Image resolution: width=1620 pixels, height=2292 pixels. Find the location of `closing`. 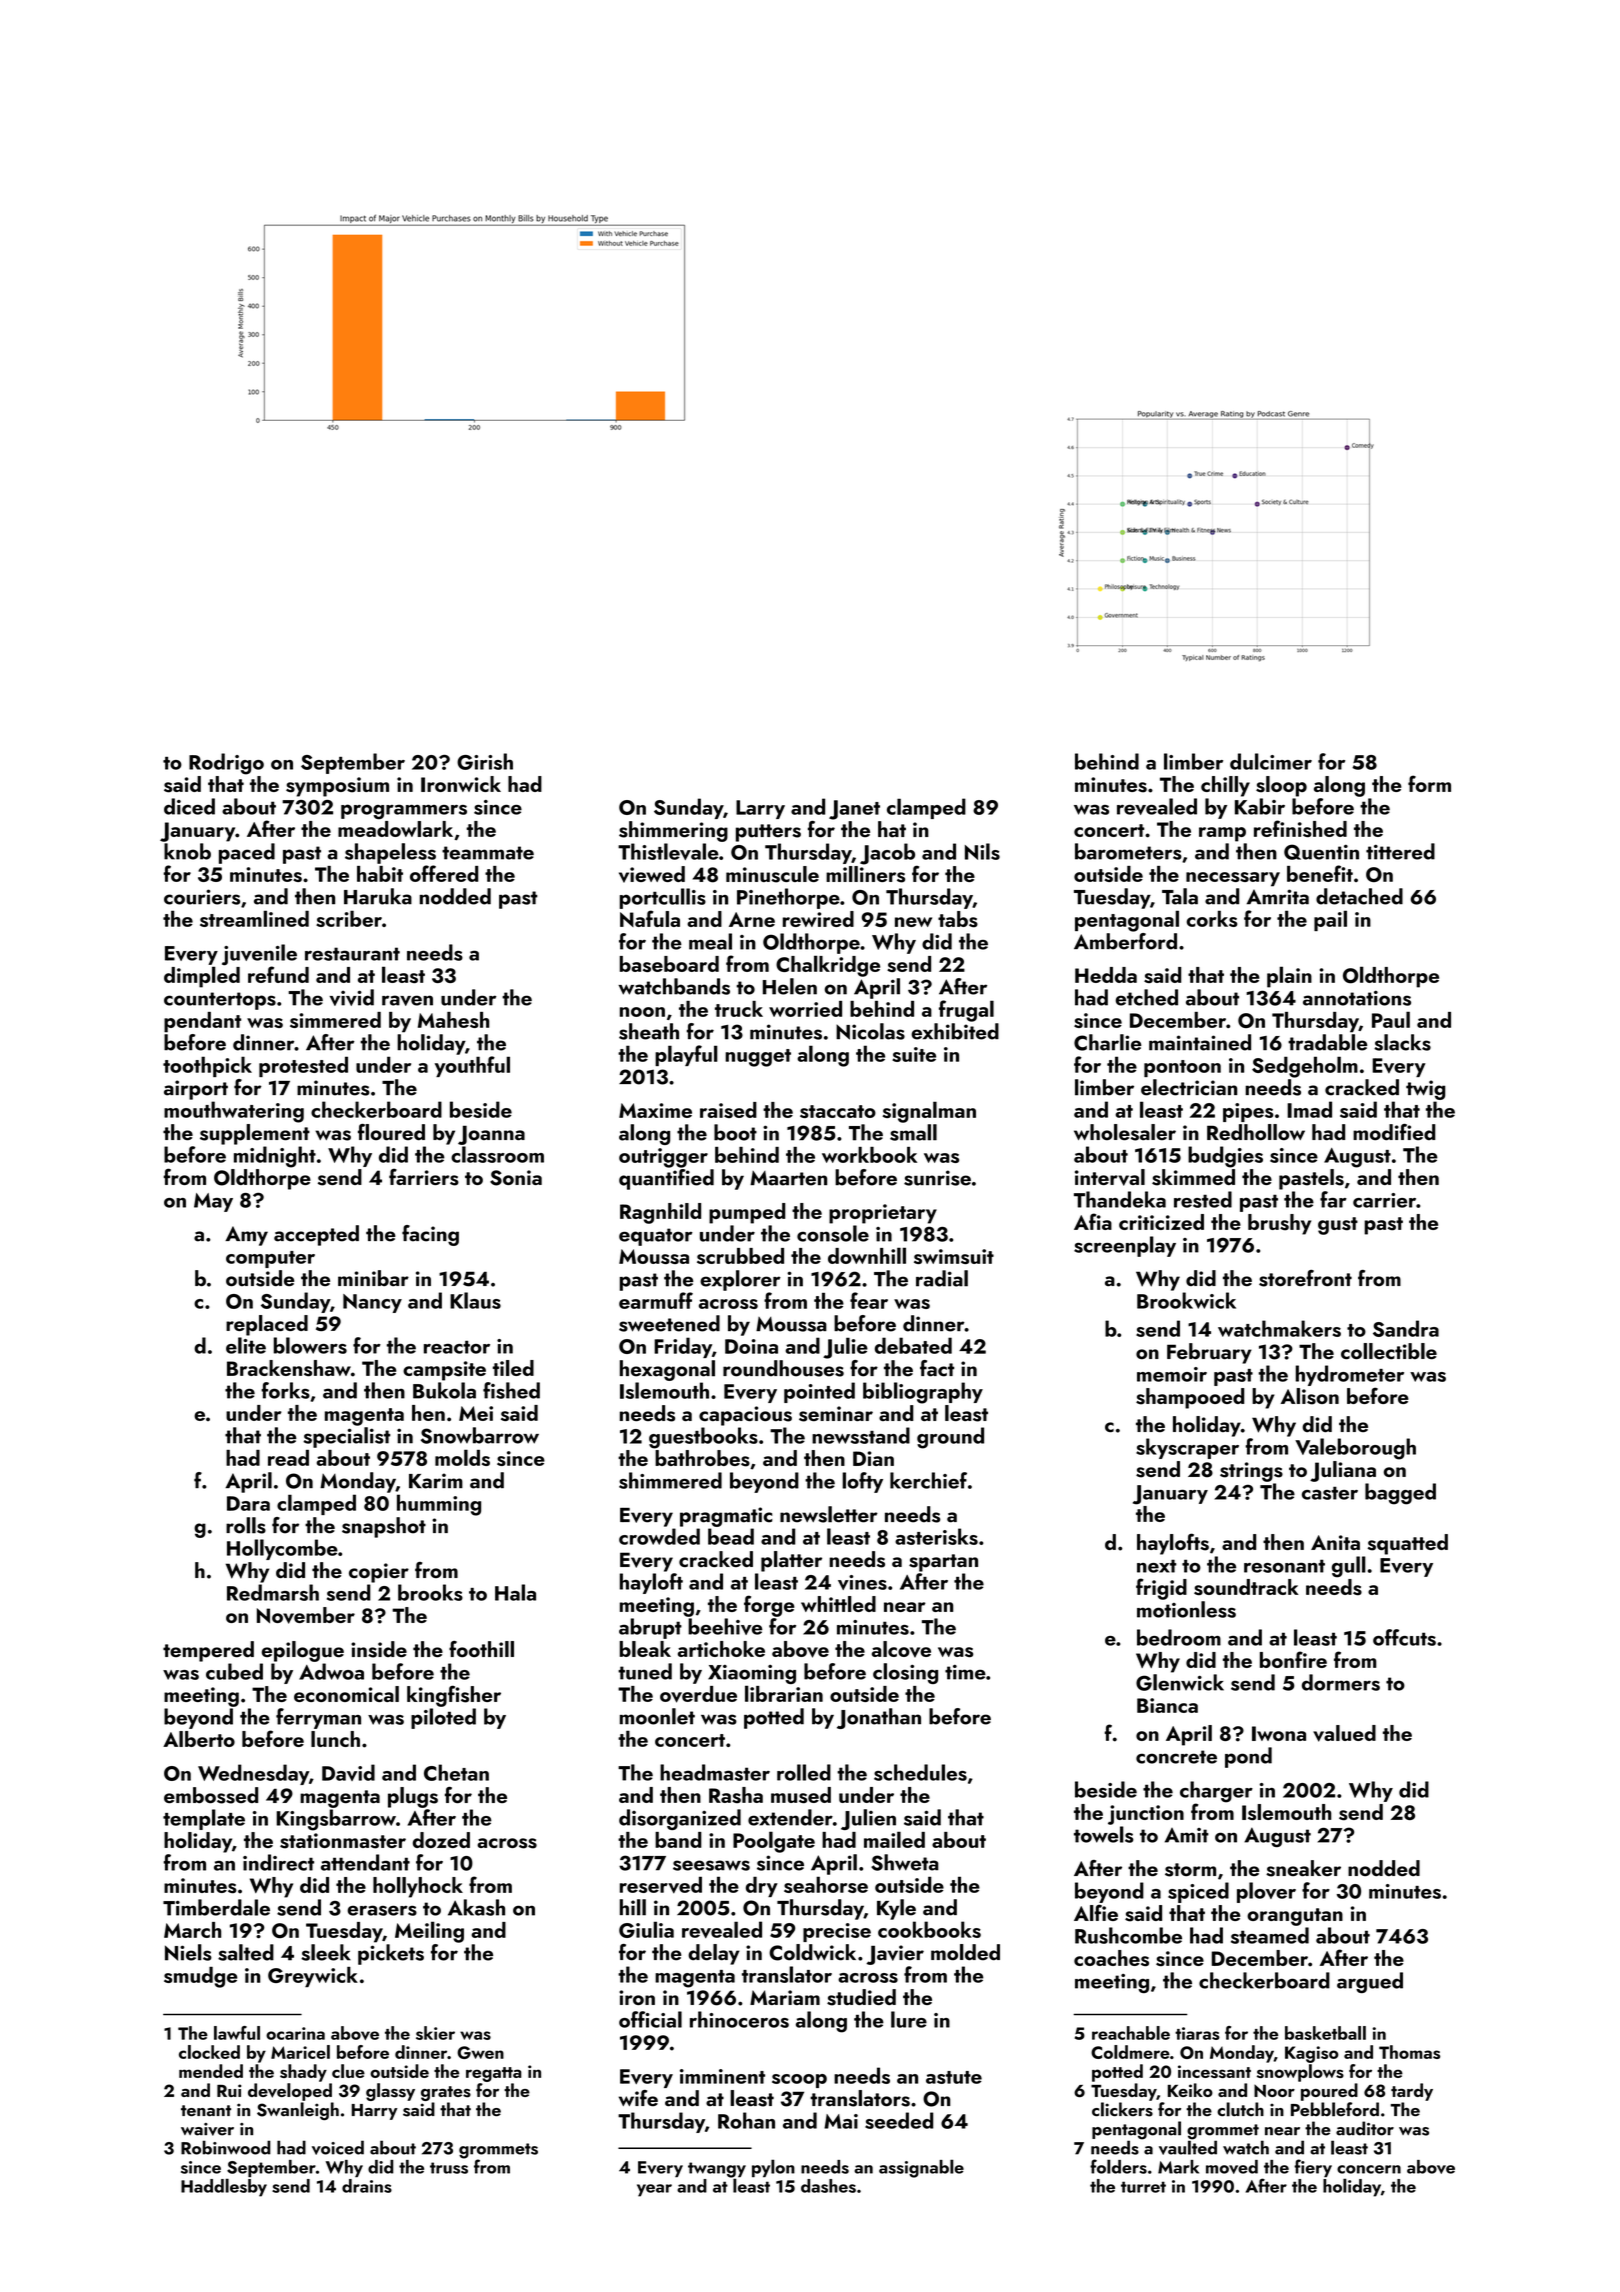

closing is located at coordinates (905, 1673).
